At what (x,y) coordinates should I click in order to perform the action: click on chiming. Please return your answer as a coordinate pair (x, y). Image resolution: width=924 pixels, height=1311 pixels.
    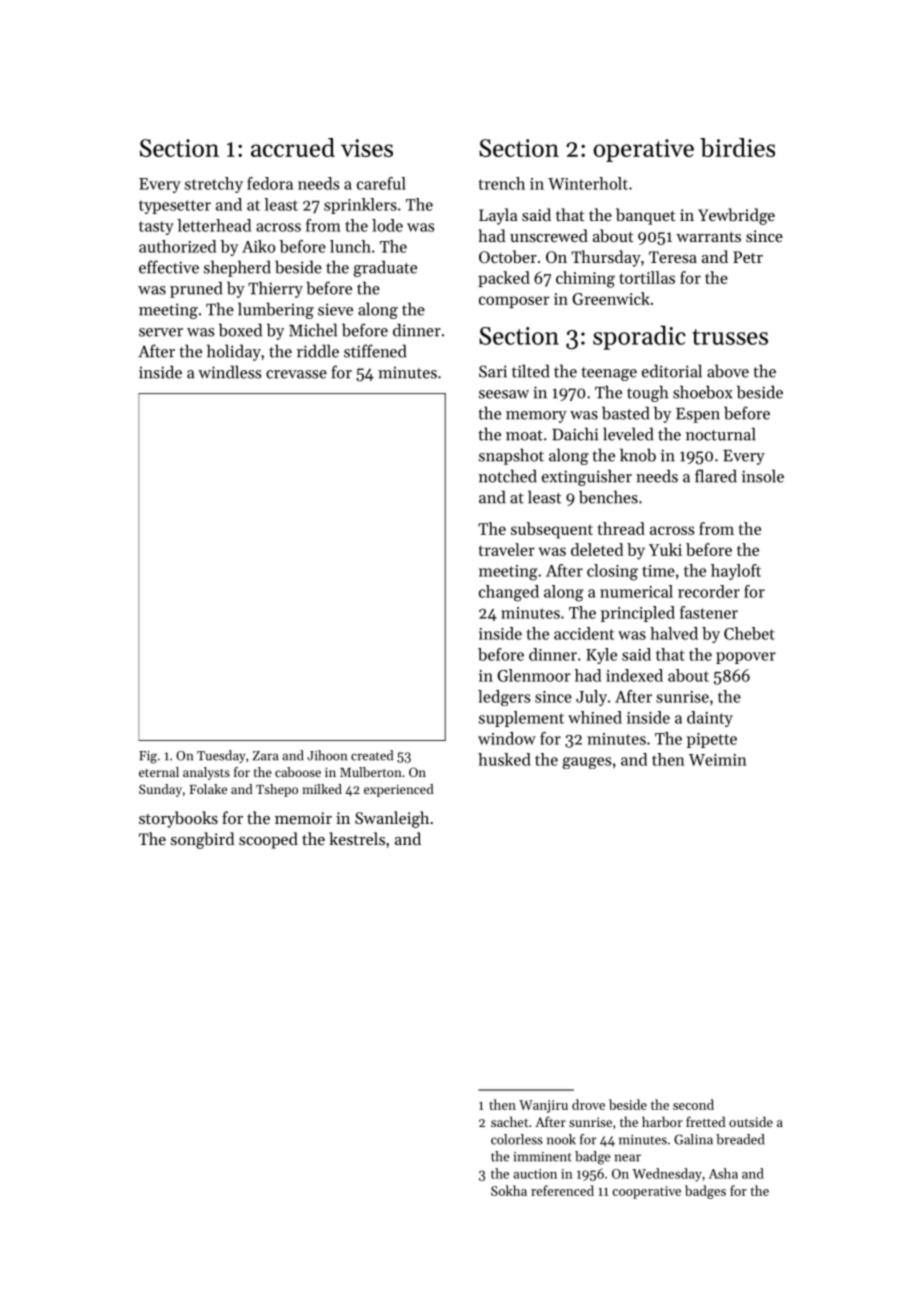
    Looking at the image, I should click on (585, 279).
